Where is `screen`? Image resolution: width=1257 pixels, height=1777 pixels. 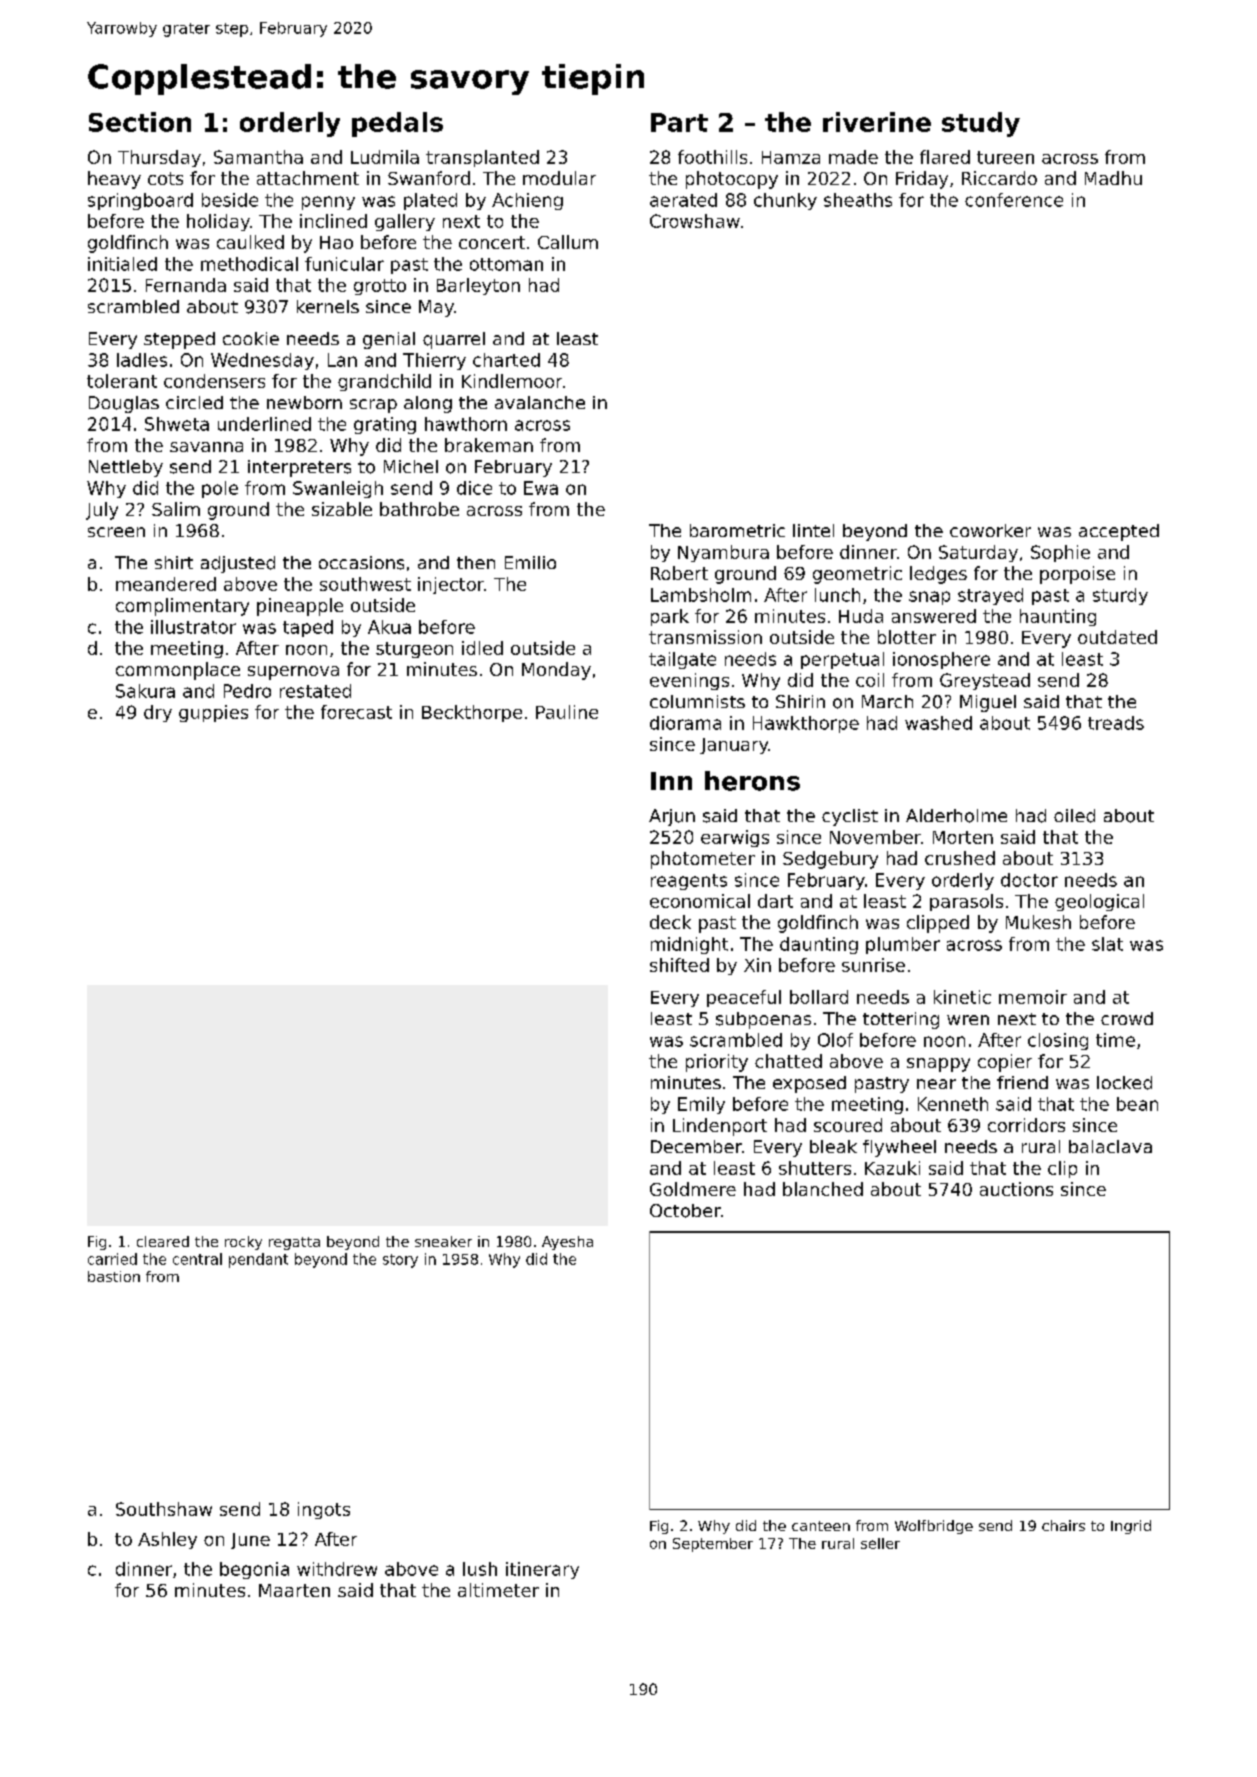 screen is located at coordinates (116, 532).
